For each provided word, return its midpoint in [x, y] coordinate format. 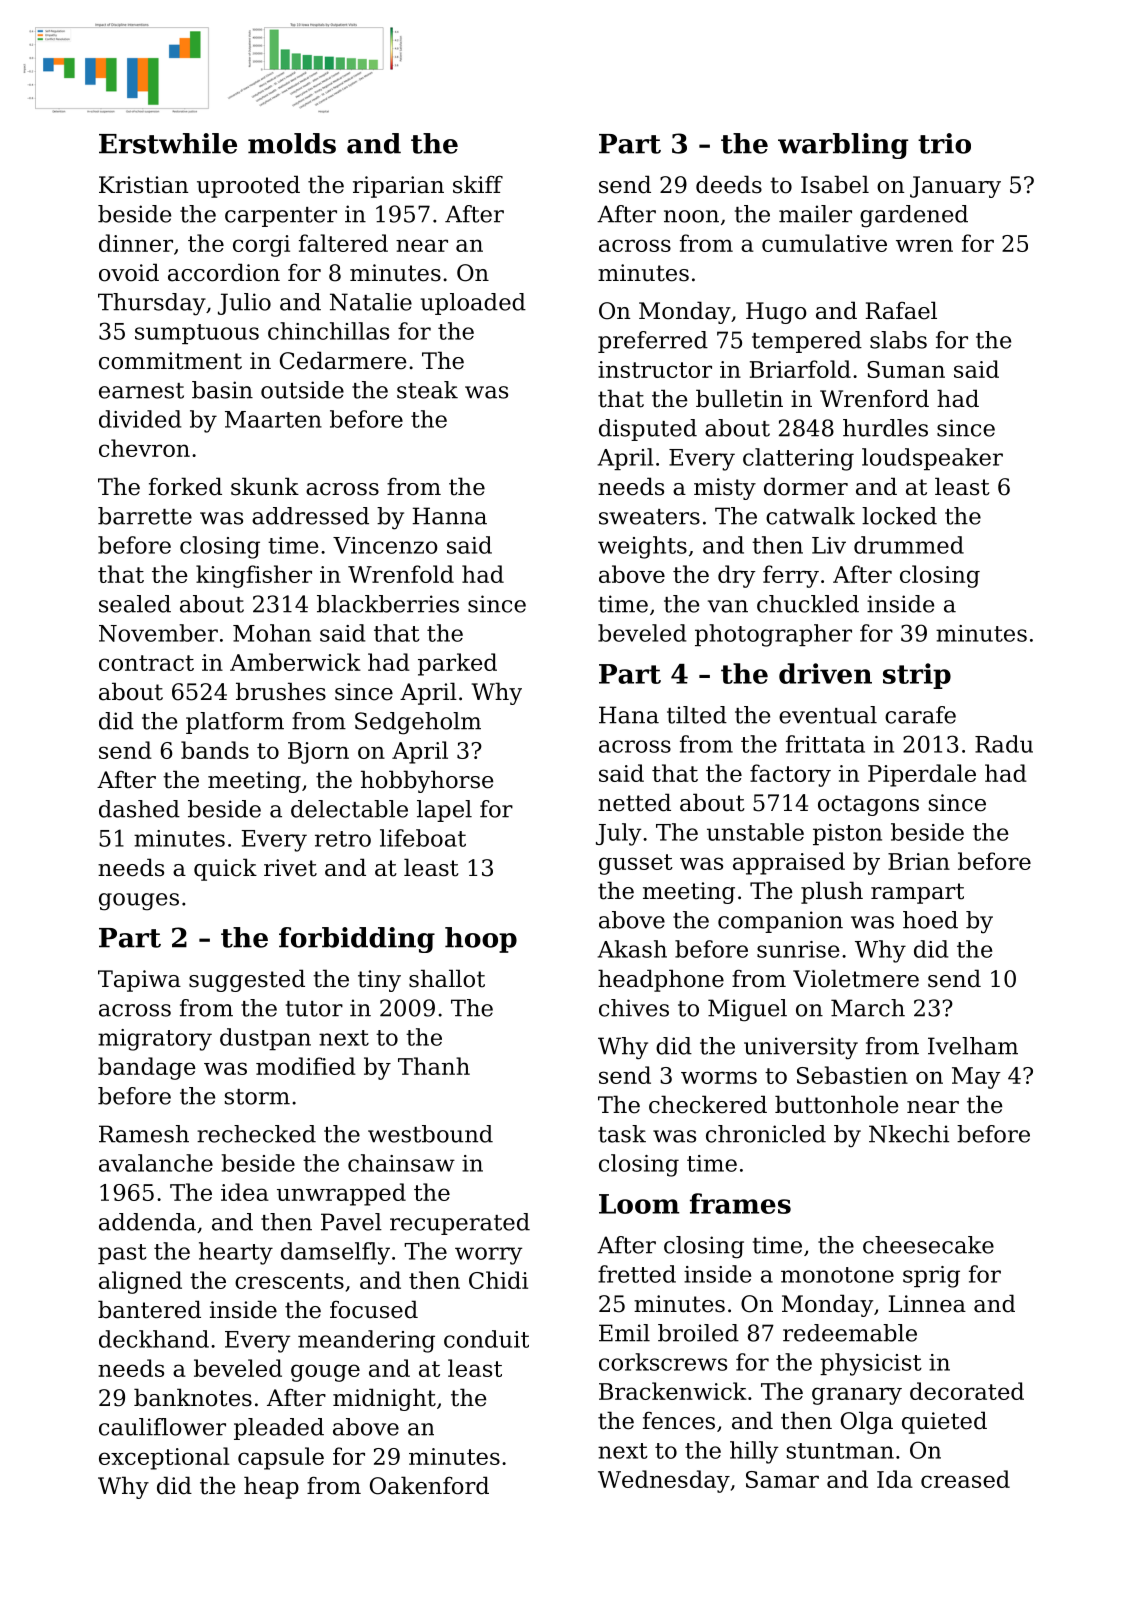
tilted [697, 715]
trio [944, 143]
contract [146, 663]
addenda [147, 1222]
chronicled [766, 1134]
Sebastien [852, 1075]
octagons [868, 805]
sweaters [649, 517]
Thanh [434, 1066]
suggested [247, 980]
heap [271, 1487]
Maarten [273, 419]
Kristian [143, 185]
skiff [478, 184]
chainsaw [401, 1163]
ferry [791, 576]
